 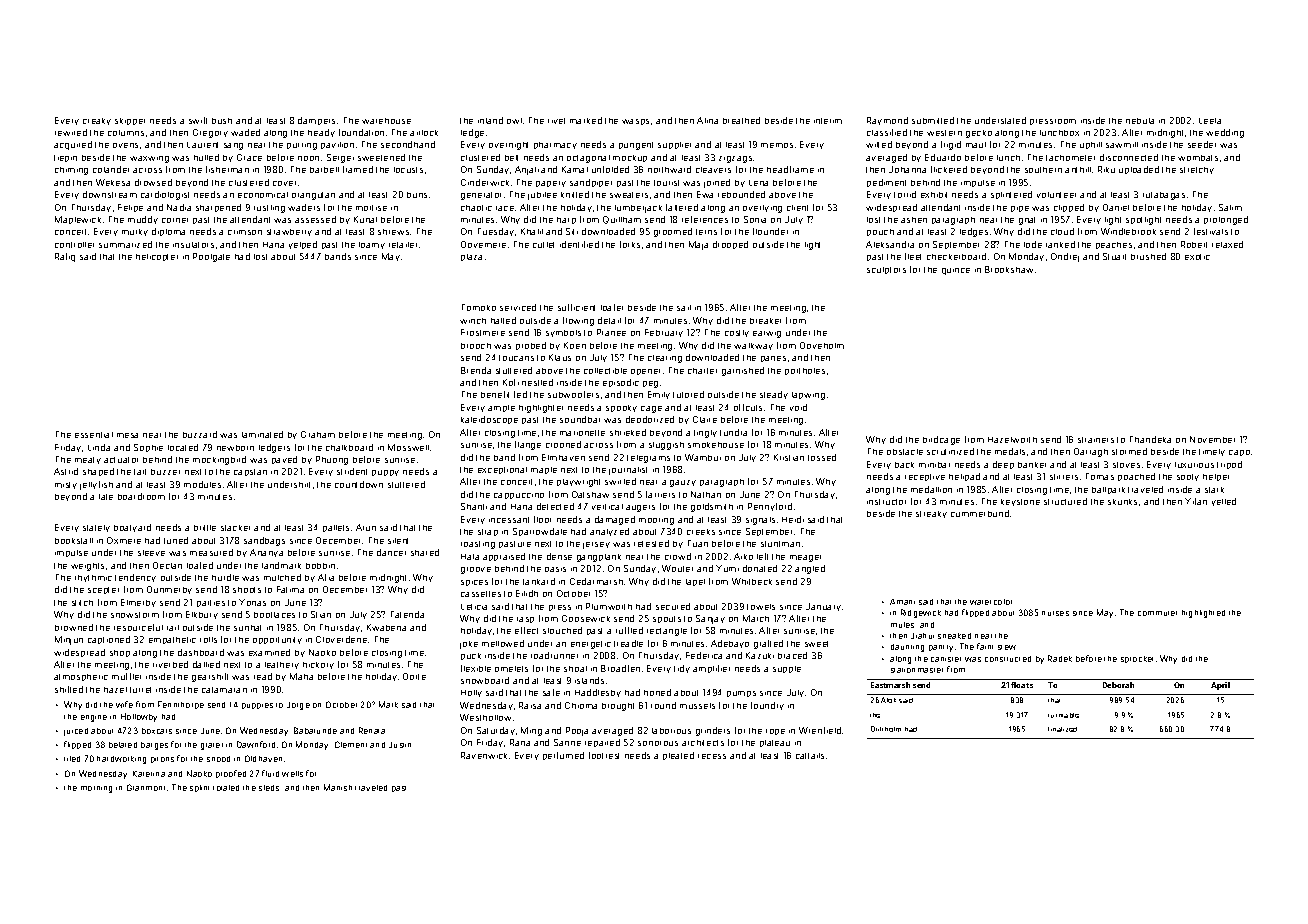 I want to click on cummerbund, so click(x=980, y=513).
